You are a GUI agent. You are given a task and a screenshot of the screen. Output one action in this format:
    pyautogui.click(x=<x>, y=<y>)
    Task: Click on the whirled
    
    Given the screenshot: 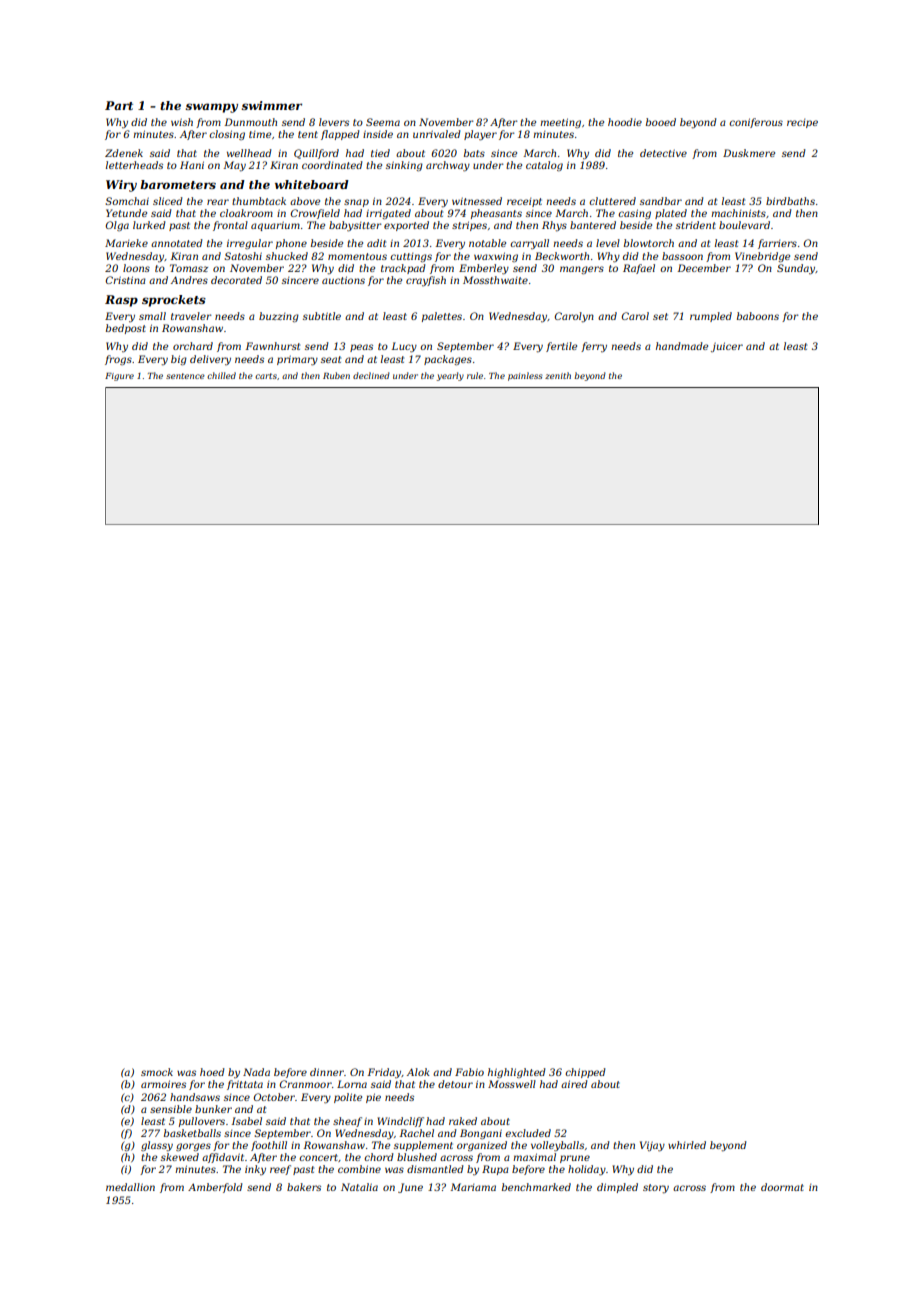 What is the action you would take?
    pyautogui.click(x=687, y=1145)
